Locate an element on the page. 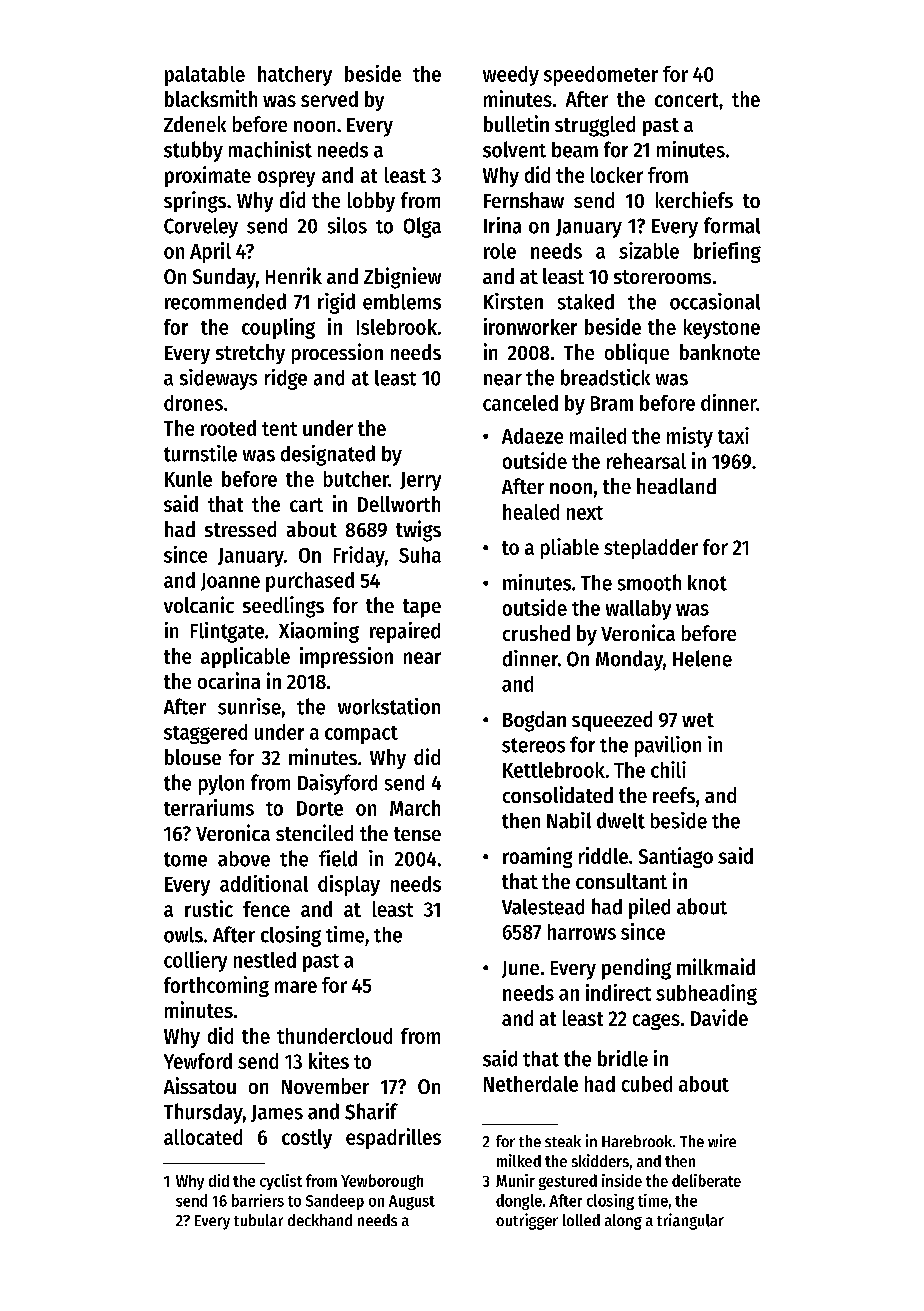 The width and height of the image is (924, 1311). Sharif is located at coordinates (371, 1111).
